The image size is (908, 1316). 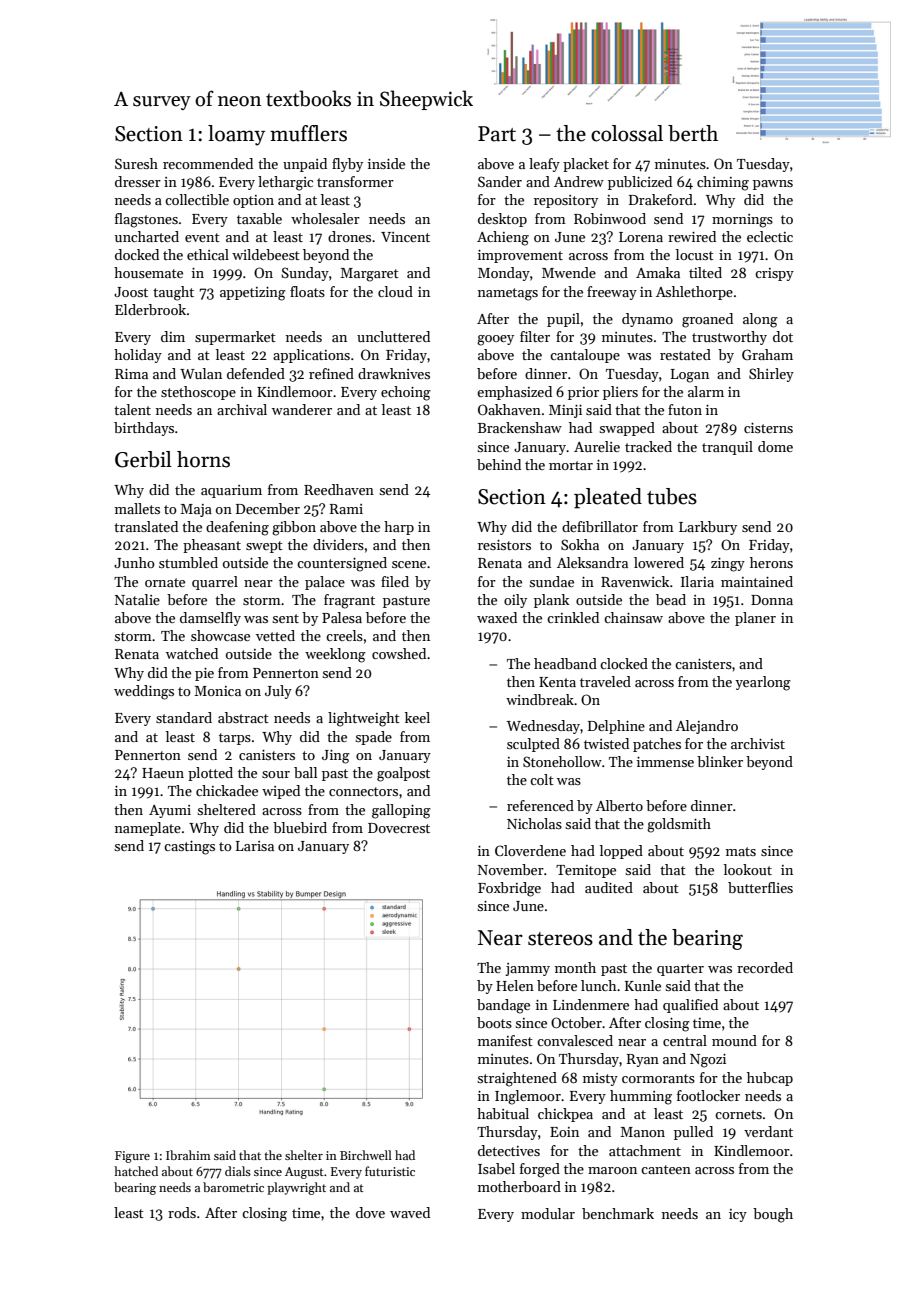 I want to click on lookout, so click(x=748, y=869).
